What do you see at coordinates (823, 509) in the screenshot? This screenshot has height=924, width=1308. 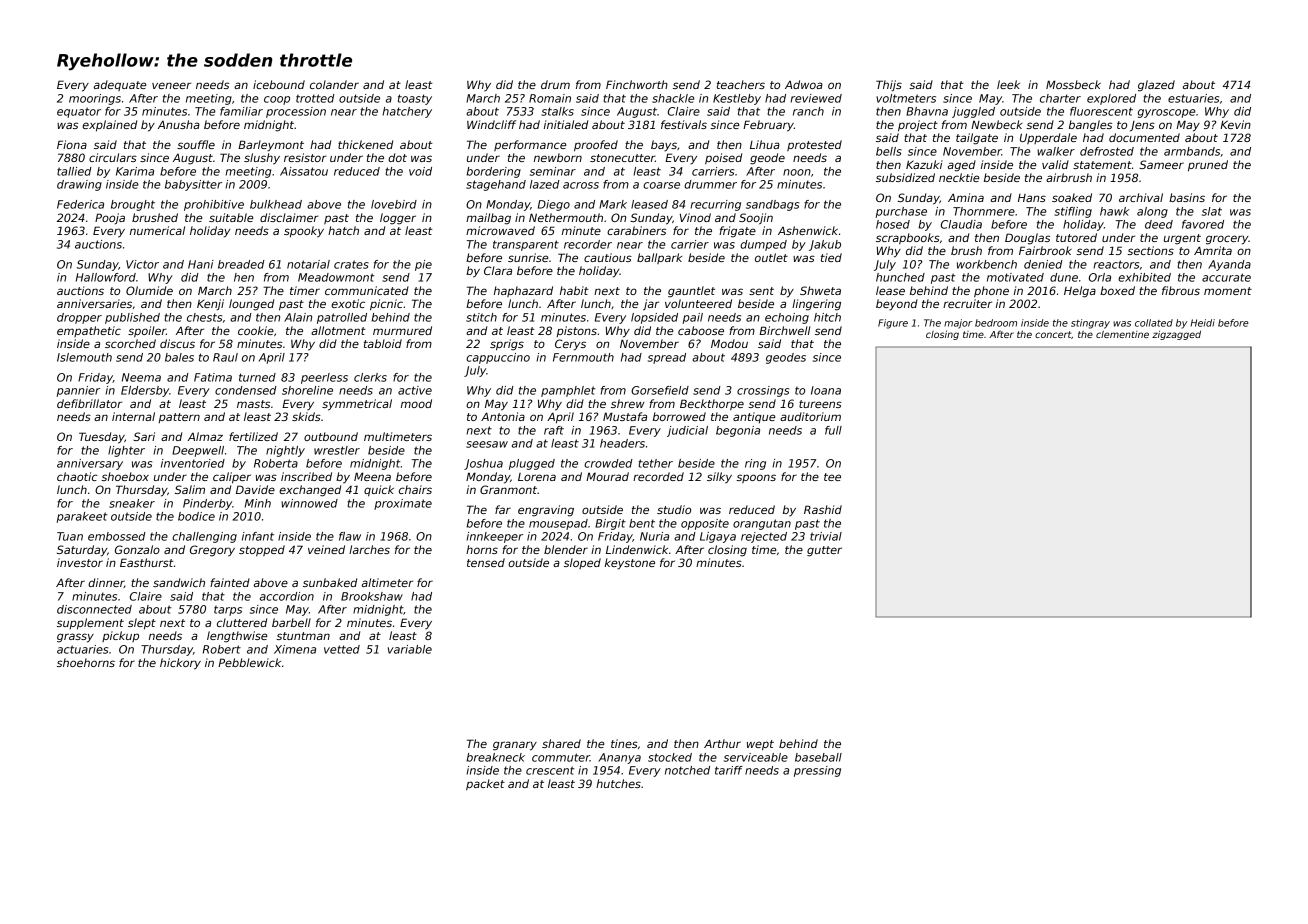 I see `Rashid` at bounding box center [823, 509].
